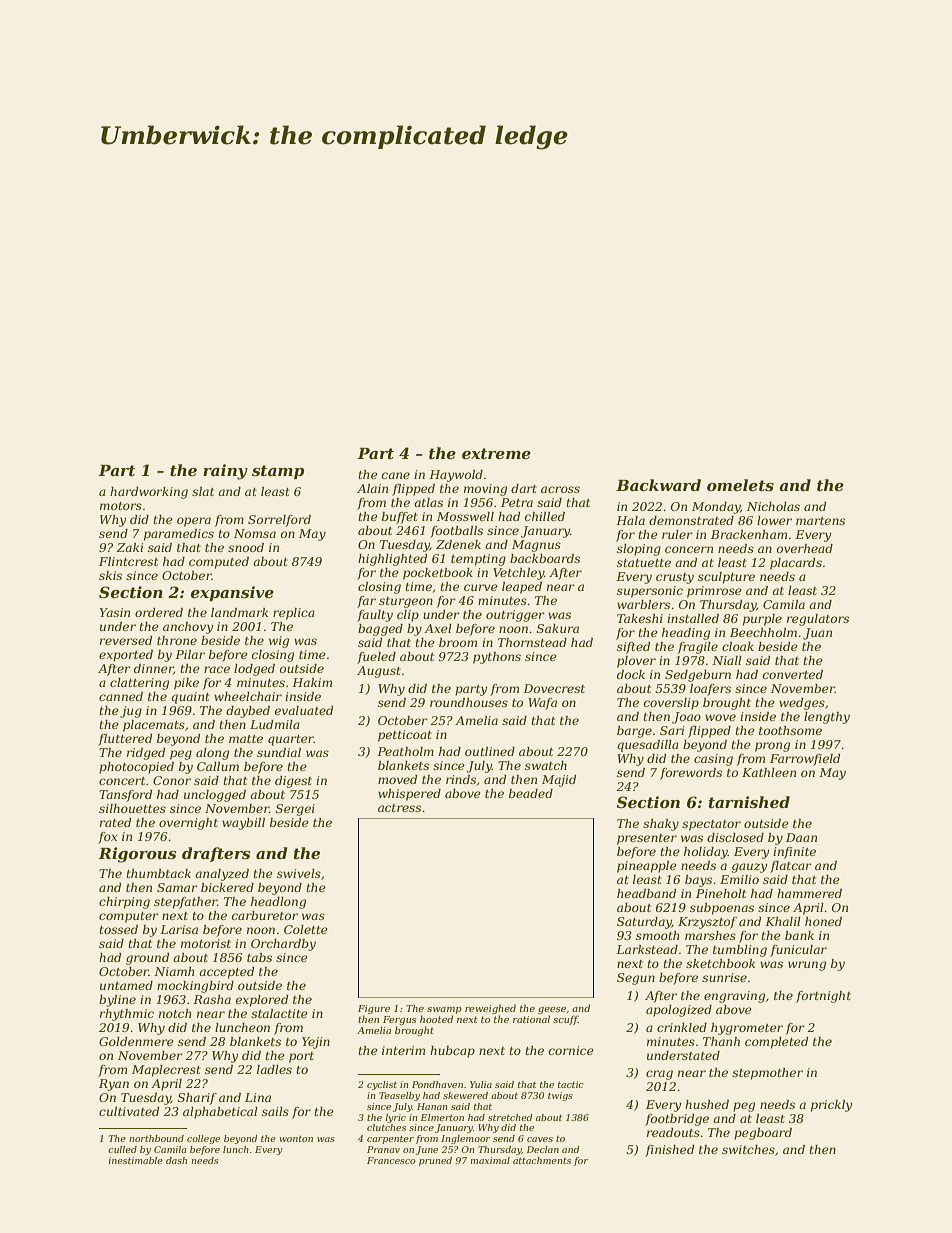 This image has height=1233, width=952. I want to click on Backward, so click(658, 485).
